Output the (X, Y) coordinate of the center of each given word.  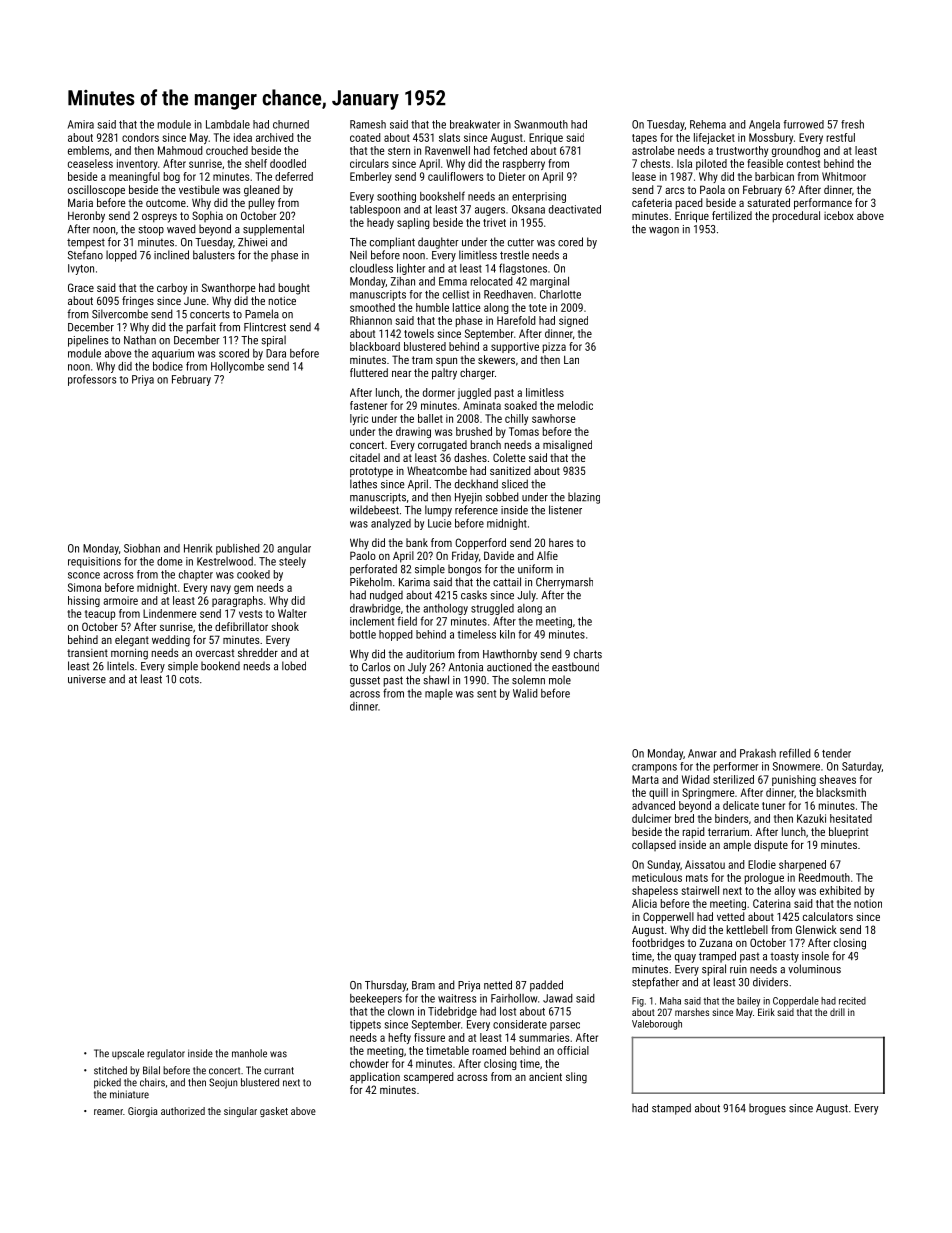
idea (243, 137)
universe (87, 679)
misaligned (567, 446)
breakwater (475, 124)
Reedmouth (824, 877)
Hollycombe (237, 367)
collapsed (654, 845)
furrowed (804, 124)
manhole (249, 1053)
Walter (292, 613)
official (573, 1050)
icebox (839, 215)
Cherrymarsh (564, 583)
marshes (692, 1012)
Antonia (465, 667)
